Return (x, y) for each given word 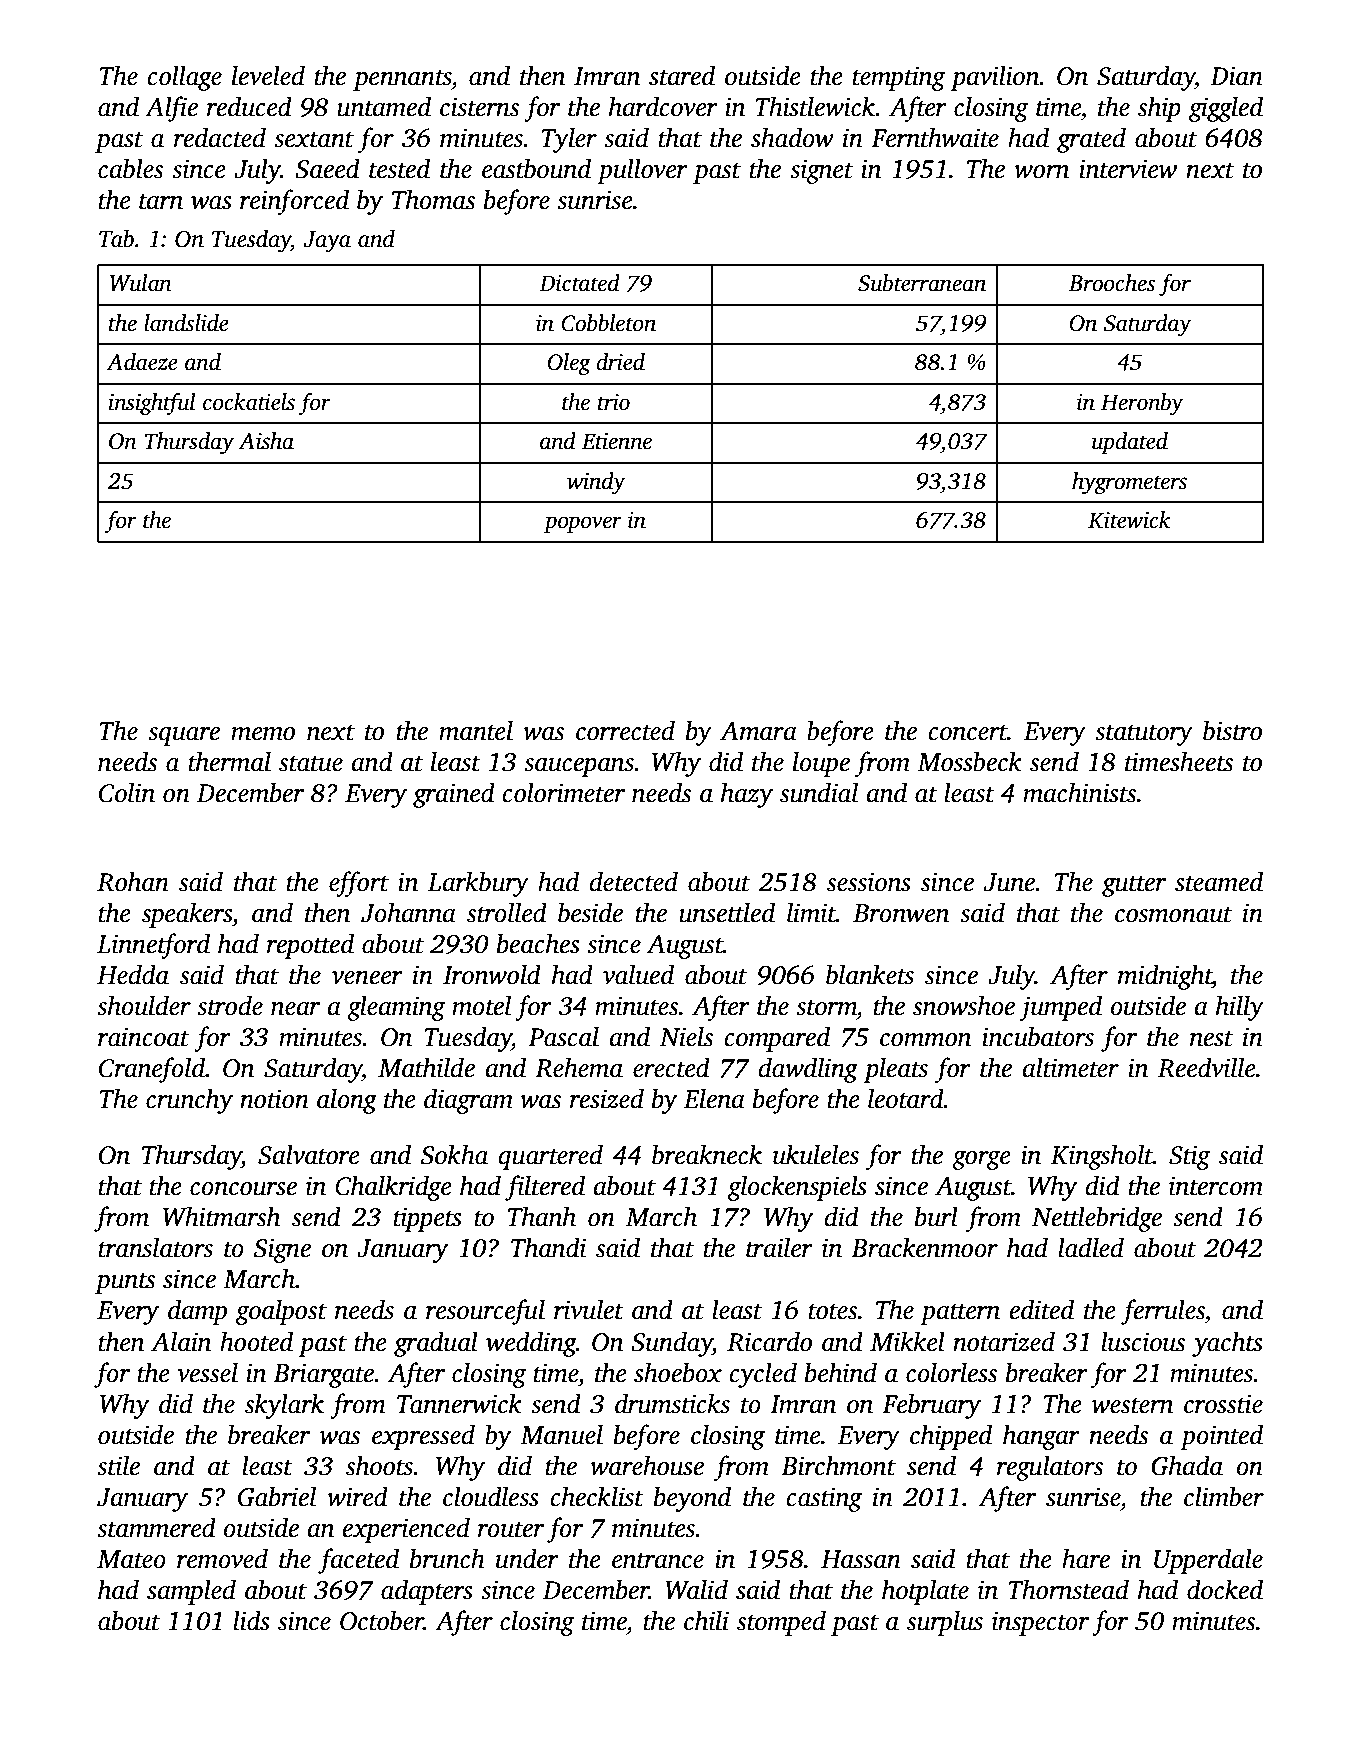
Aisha (266, 441)
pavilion (995, 78)
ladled (1091, 1247)
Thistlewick (815, 106)
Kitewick (1129, 520)
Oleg (569, 364)
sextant (314, 139)
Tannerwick (459, 1403)
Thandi (548, 1247)
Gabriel (277, 1496)
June (1010, 882)
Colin (127, 792)
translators (156, 1247)
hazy (747, 795)
